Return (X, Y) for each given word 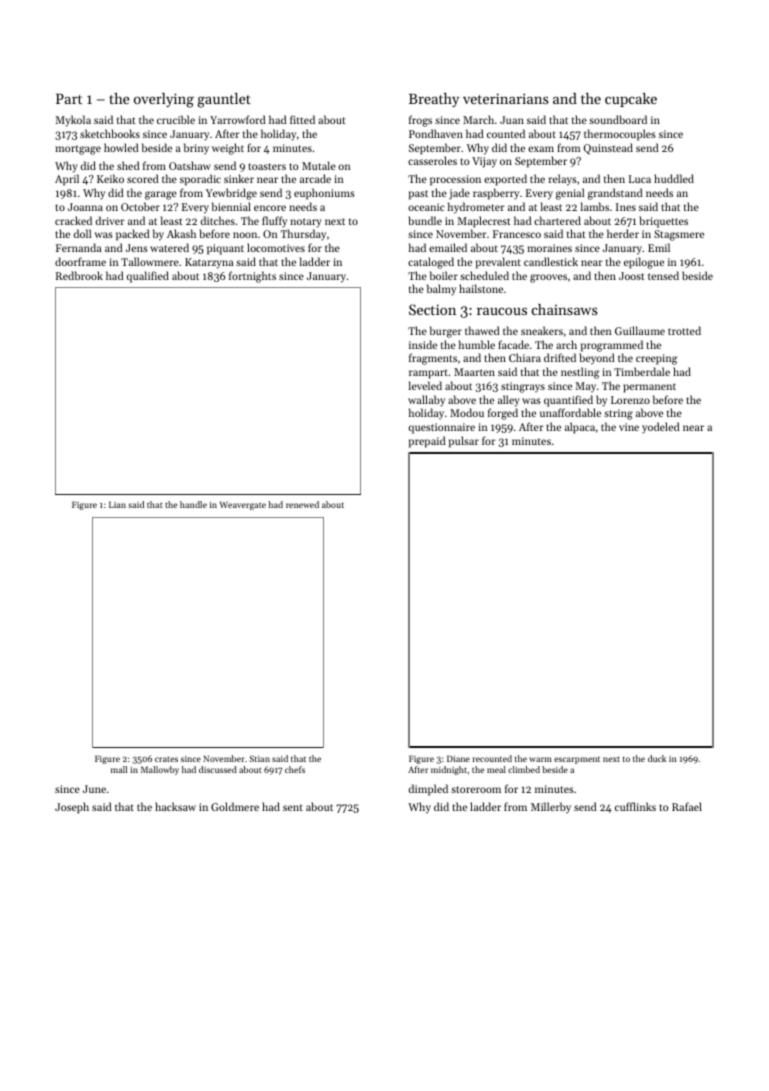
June (94, 789)
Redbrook (79, 275)
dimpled (428, 790)
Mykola (73, 121)
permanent (649, 388)
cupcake (631, 100)
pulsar (464, 442)
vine (629, 427)
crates (166, 759)
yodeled (661, 428)
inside (423, 344)
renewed (302, 504)
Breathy (434, 100)
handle (193, 504)
